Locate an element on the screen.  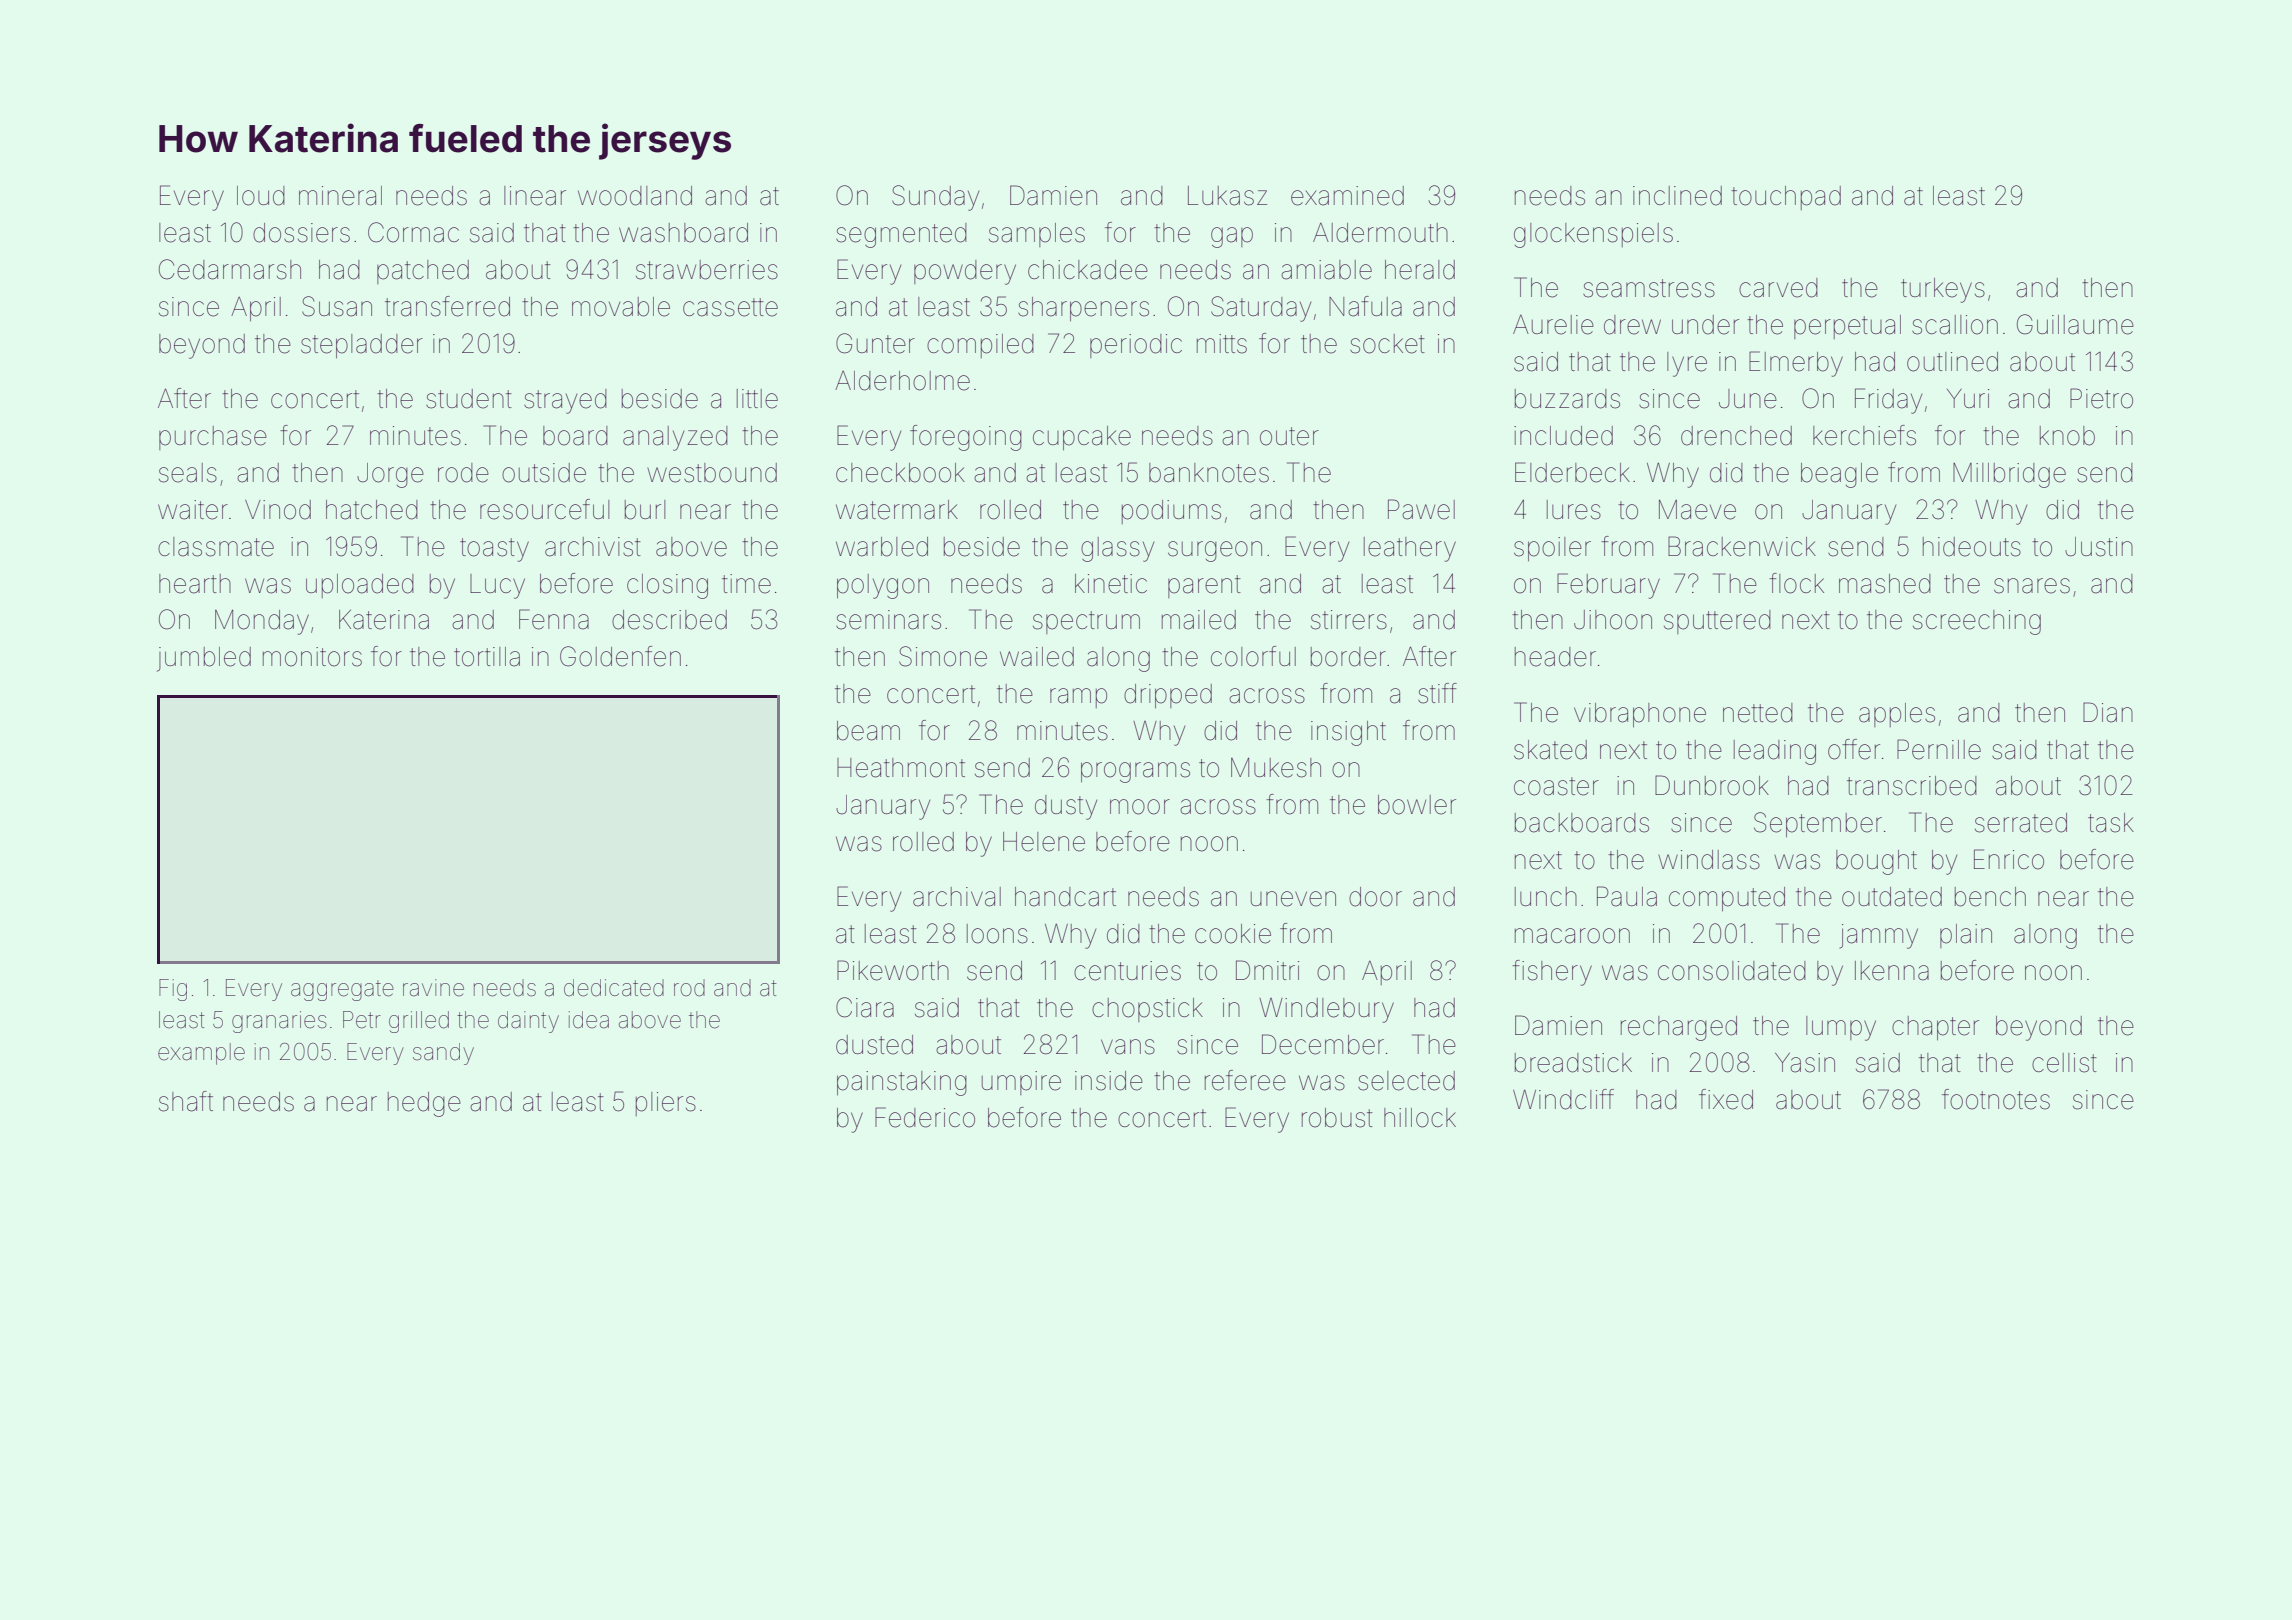
Federico is located at coordinates (925, 1117).
